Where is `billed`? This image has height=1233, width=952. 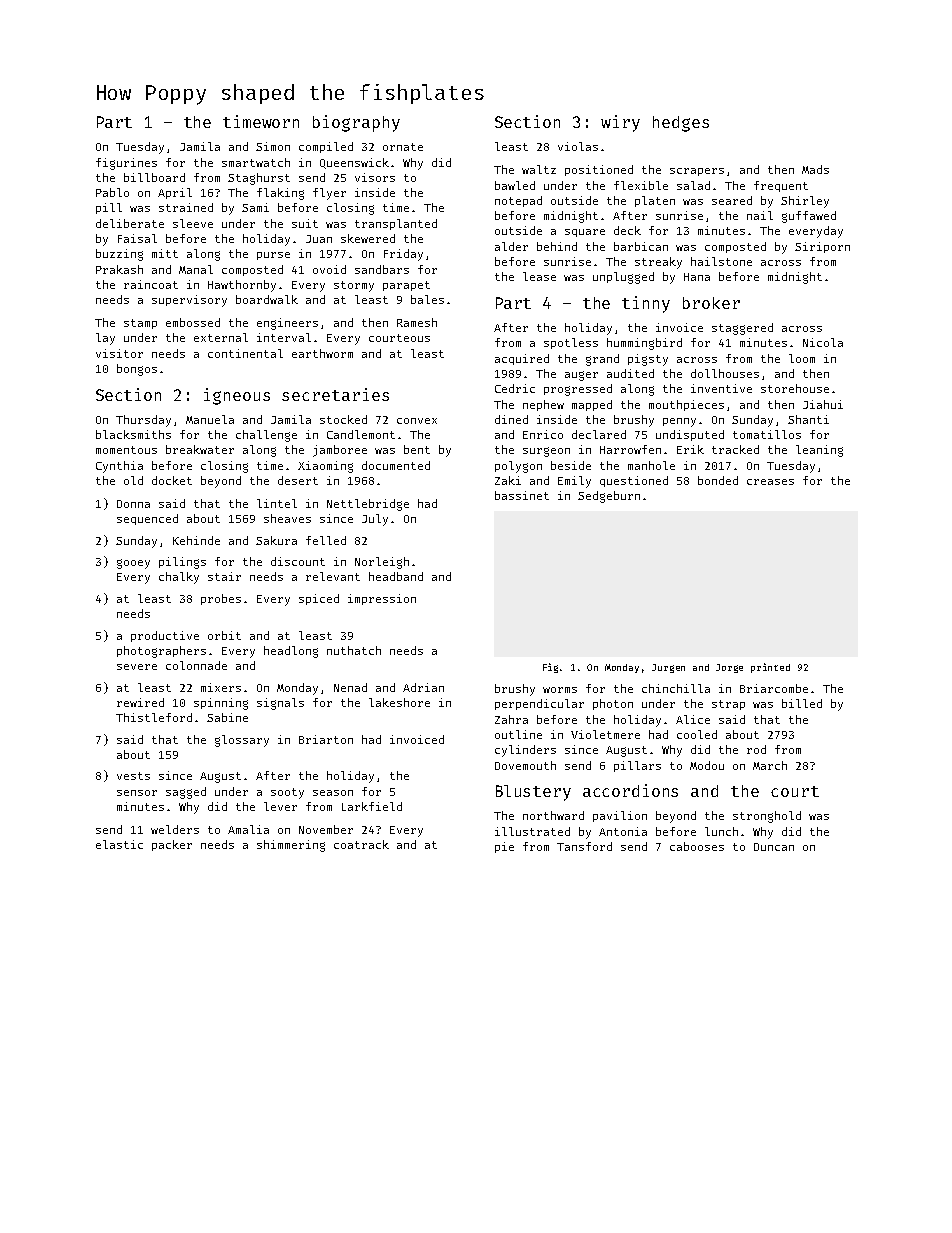 billed is located at coordinates (802, 703).
